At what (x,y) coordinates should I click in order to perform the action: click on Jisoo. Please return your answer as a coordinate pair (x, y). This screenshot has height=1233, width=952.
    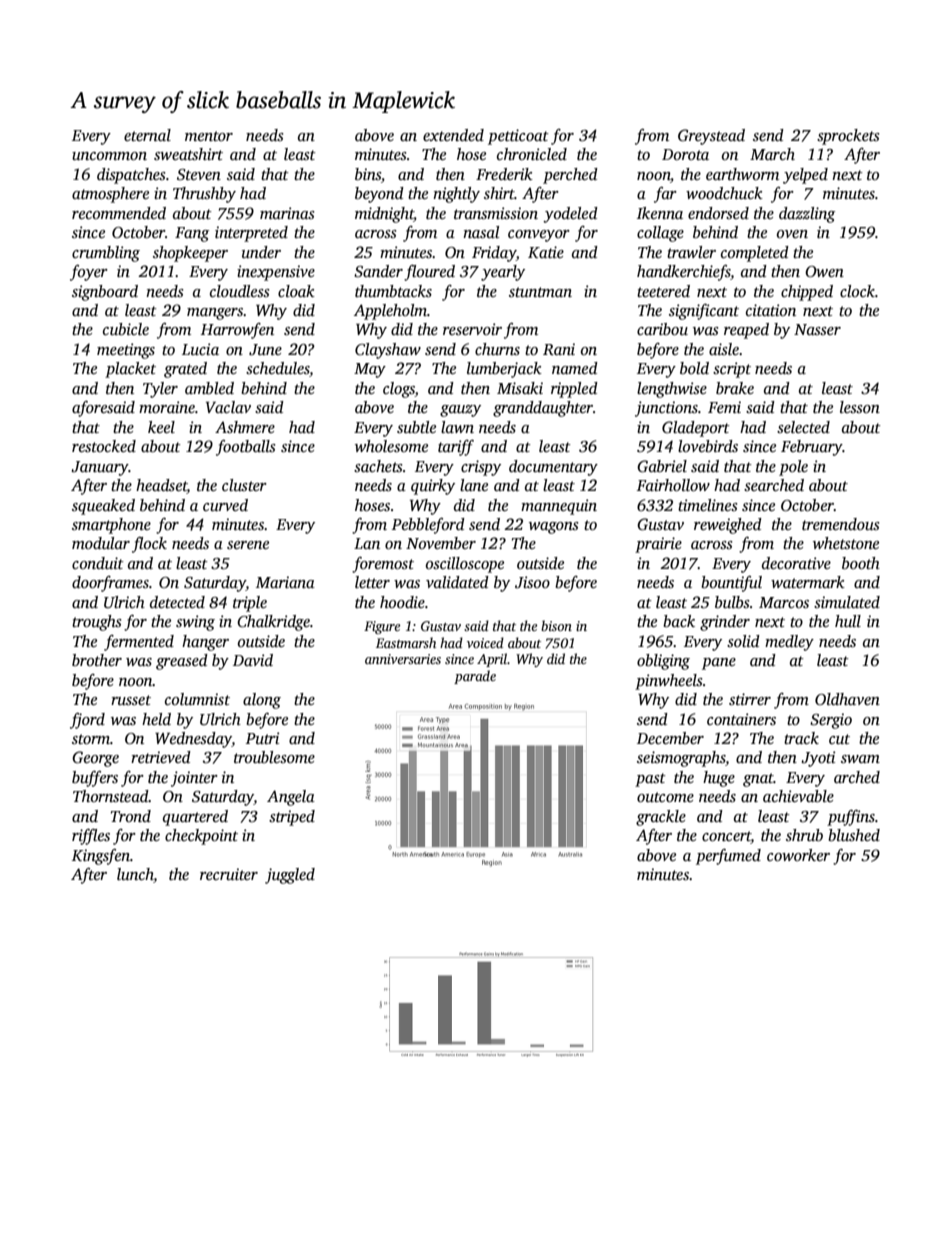
    Looking at the image, I should click on (532, 582).
